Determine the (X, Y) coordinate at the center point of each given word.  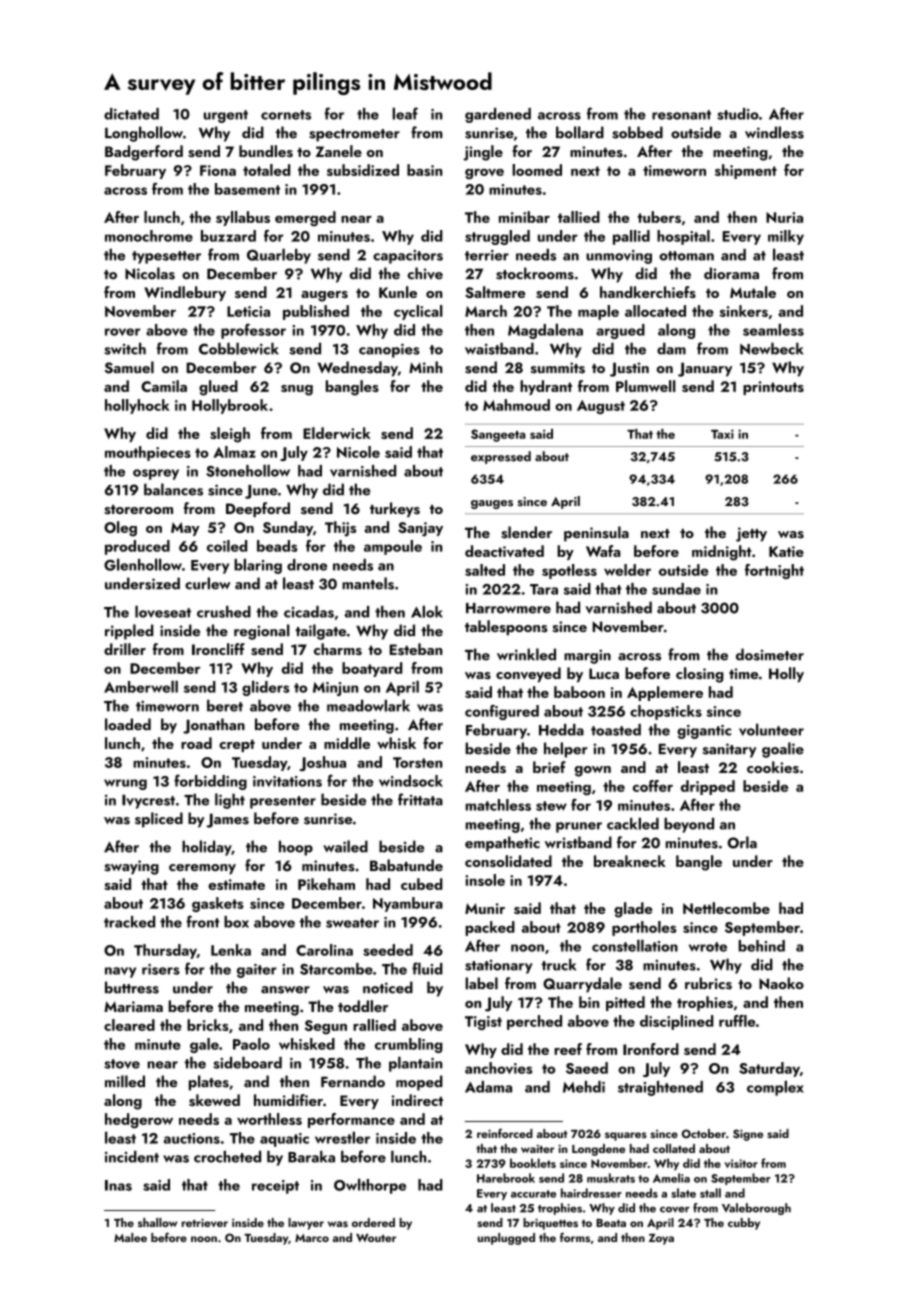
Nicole (358, 452)
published (316, 312)
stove (122, 1064)
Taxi (722, 434)
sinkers (744, 311)
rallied (374, 1025)
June (261, 492)
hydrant (546, 387)
